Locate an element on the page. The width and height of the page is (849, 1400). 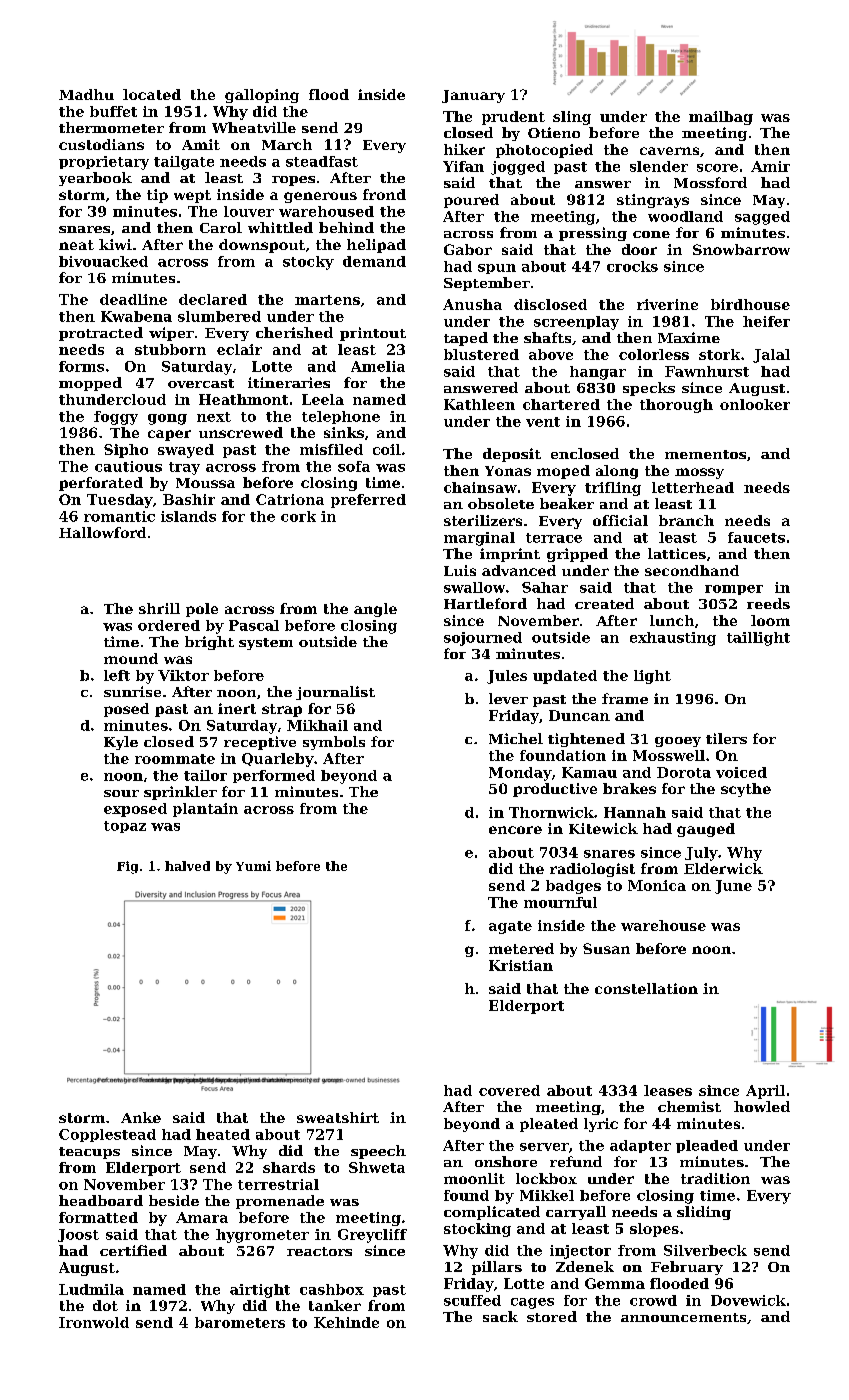
Dovewick is located at coordinates (748, 1300).
